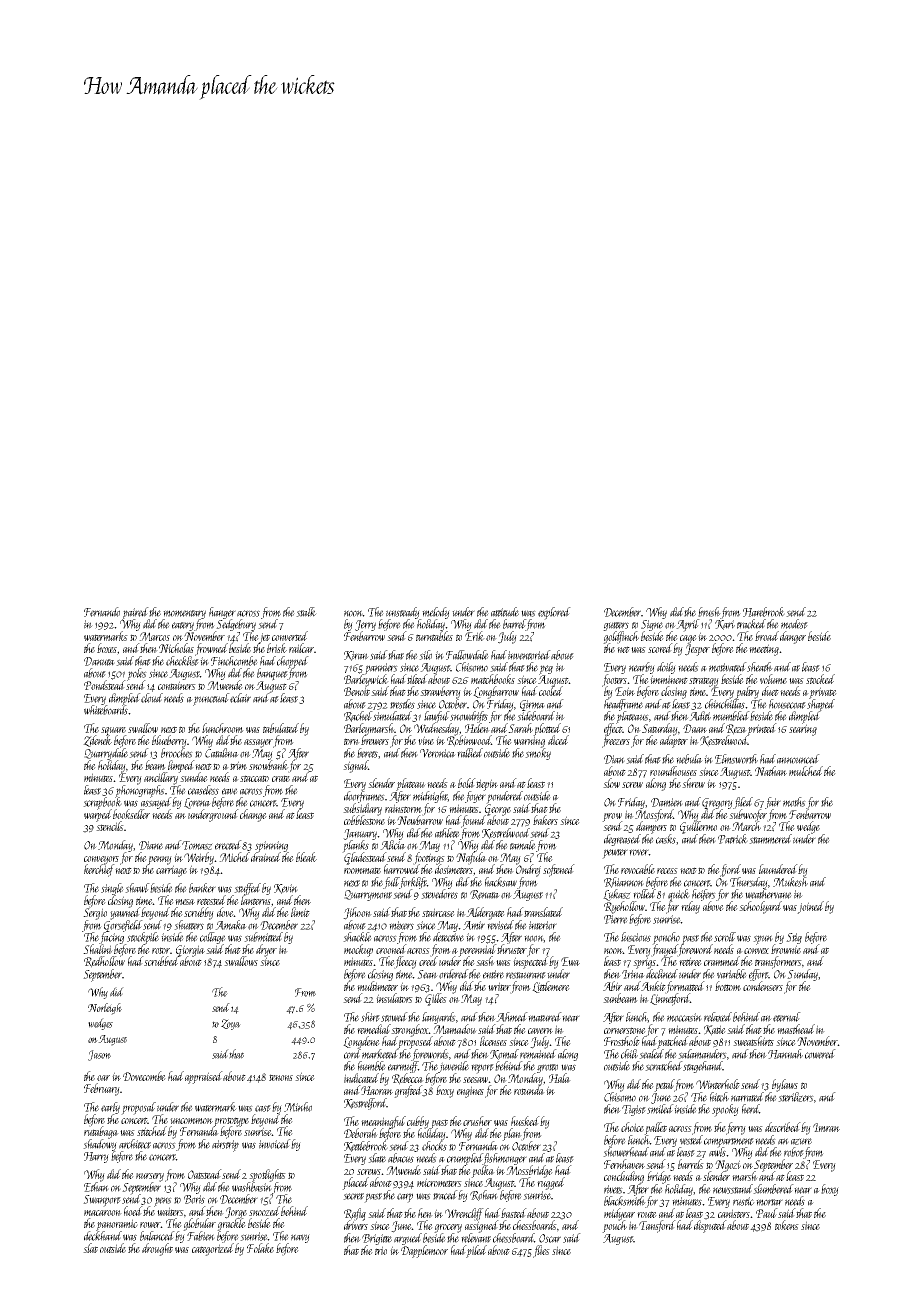  Describe the element at coordinates (403, 613) in the document. I see `unsteady` at that location.
